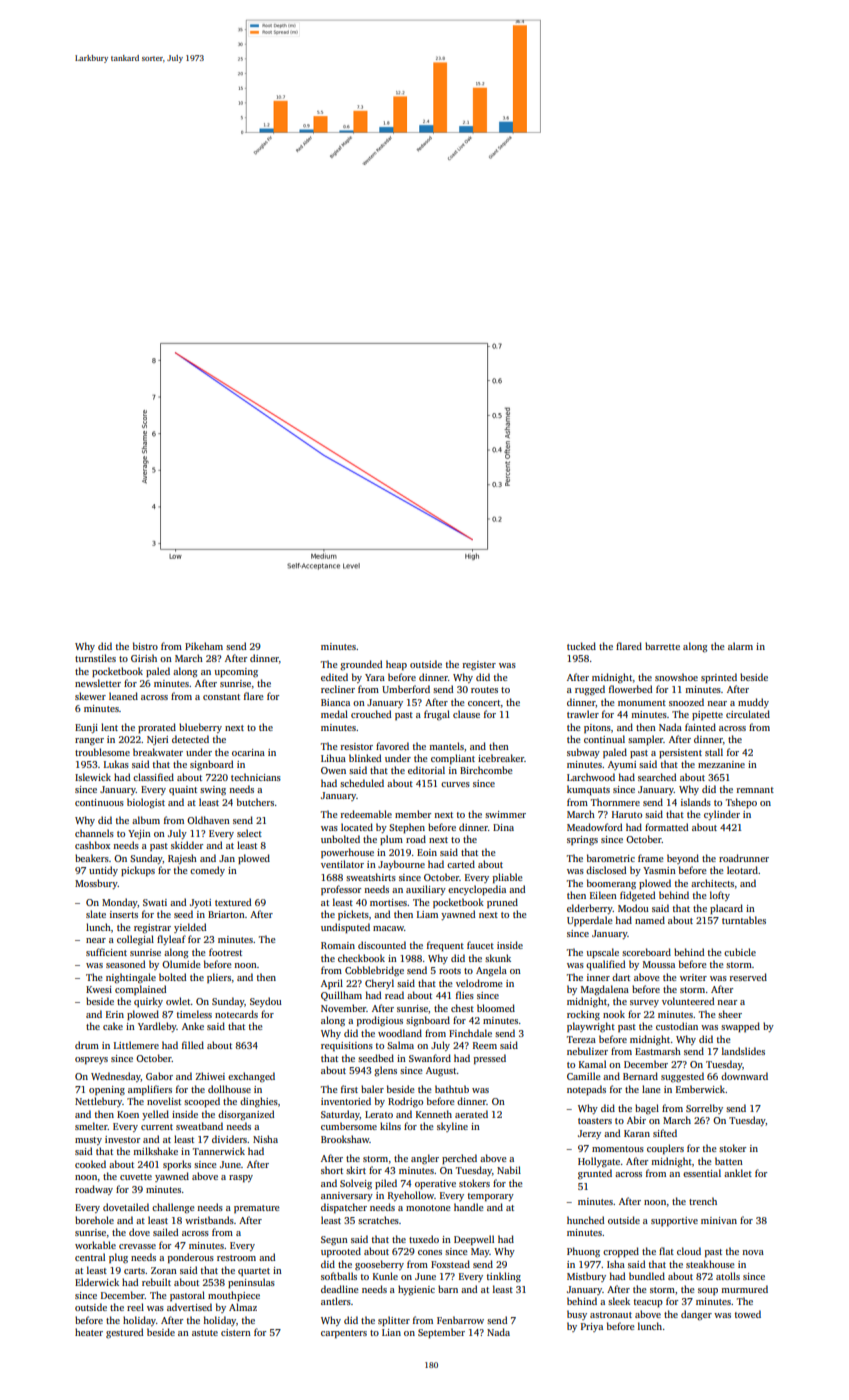 The width and height of the screenshot is (849, 1400). I want to click on cake, so click(113, 1026).
